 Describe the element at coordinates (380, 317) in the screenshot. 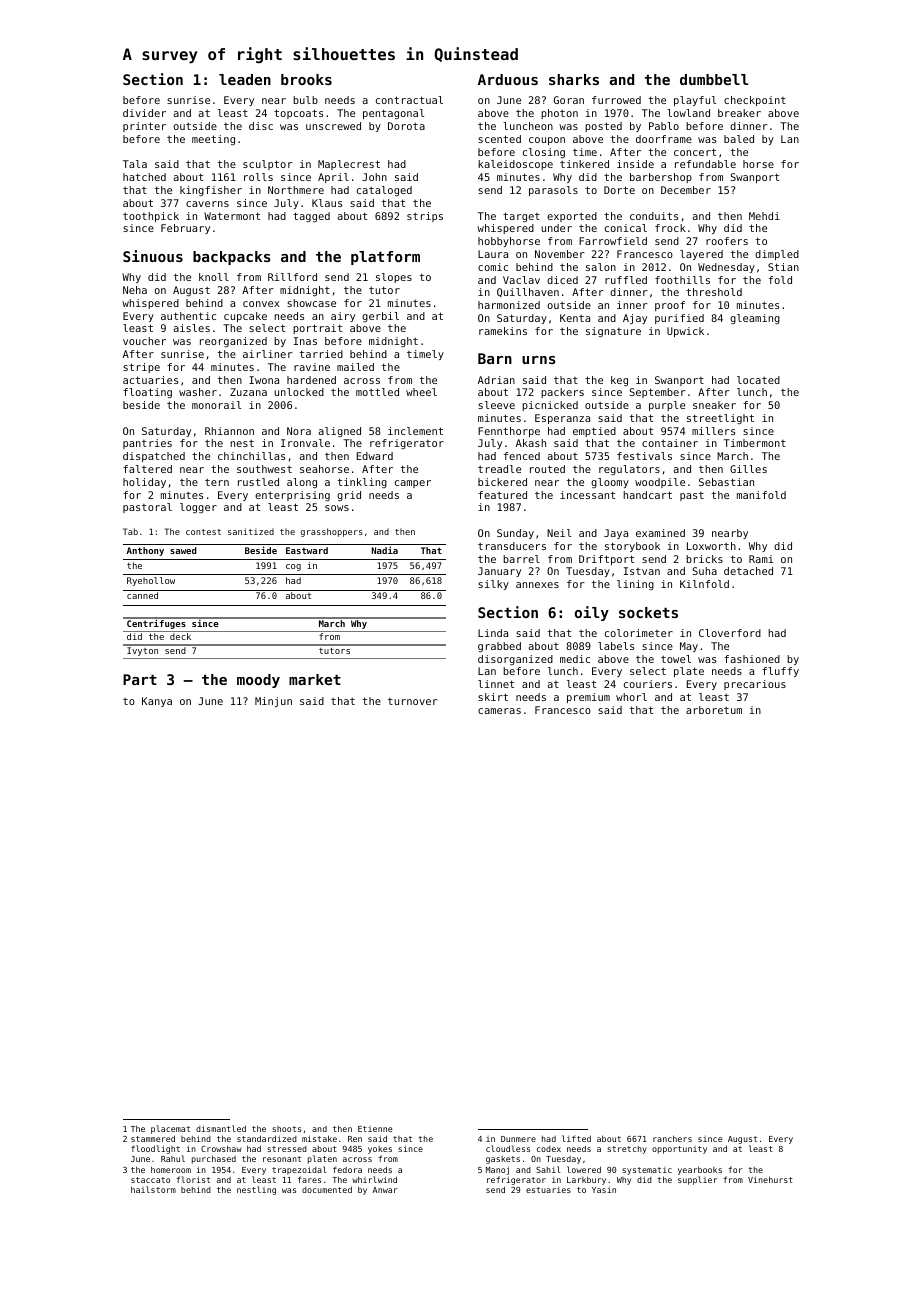

I see `gerbil` at that location.
